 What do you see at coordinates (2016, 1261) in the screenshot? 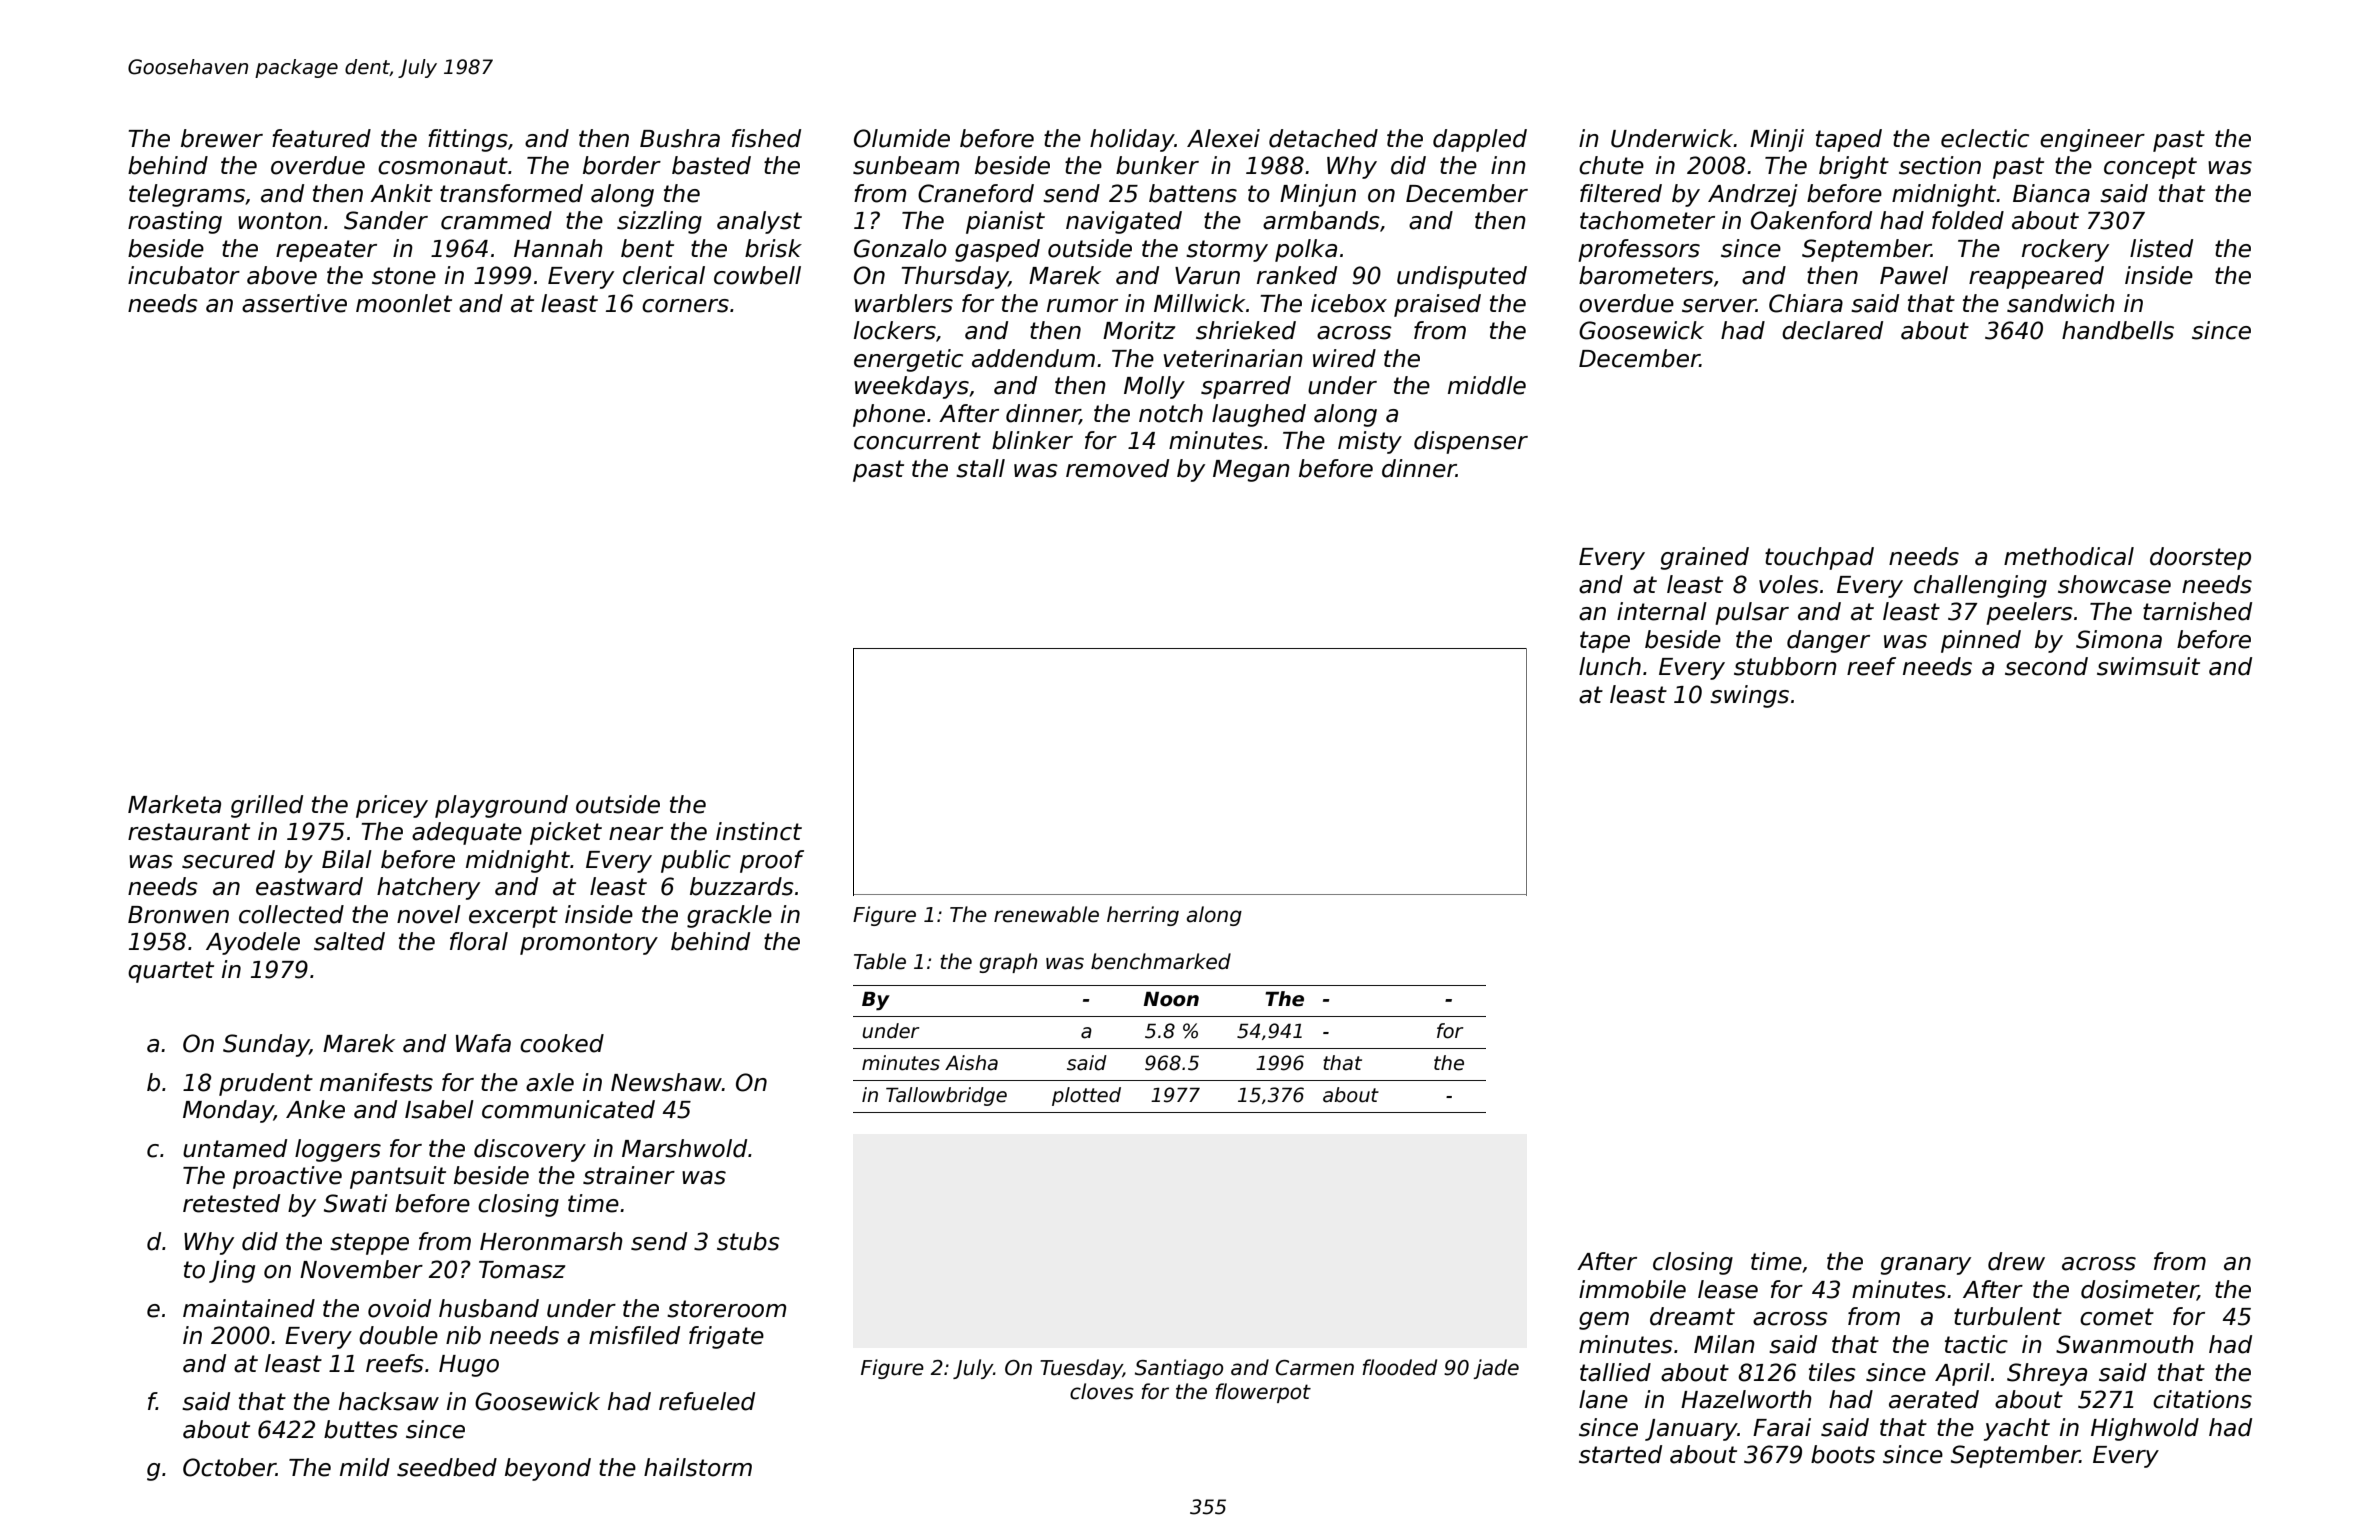
I see `drew` at bounding box center [2016, 1261].
